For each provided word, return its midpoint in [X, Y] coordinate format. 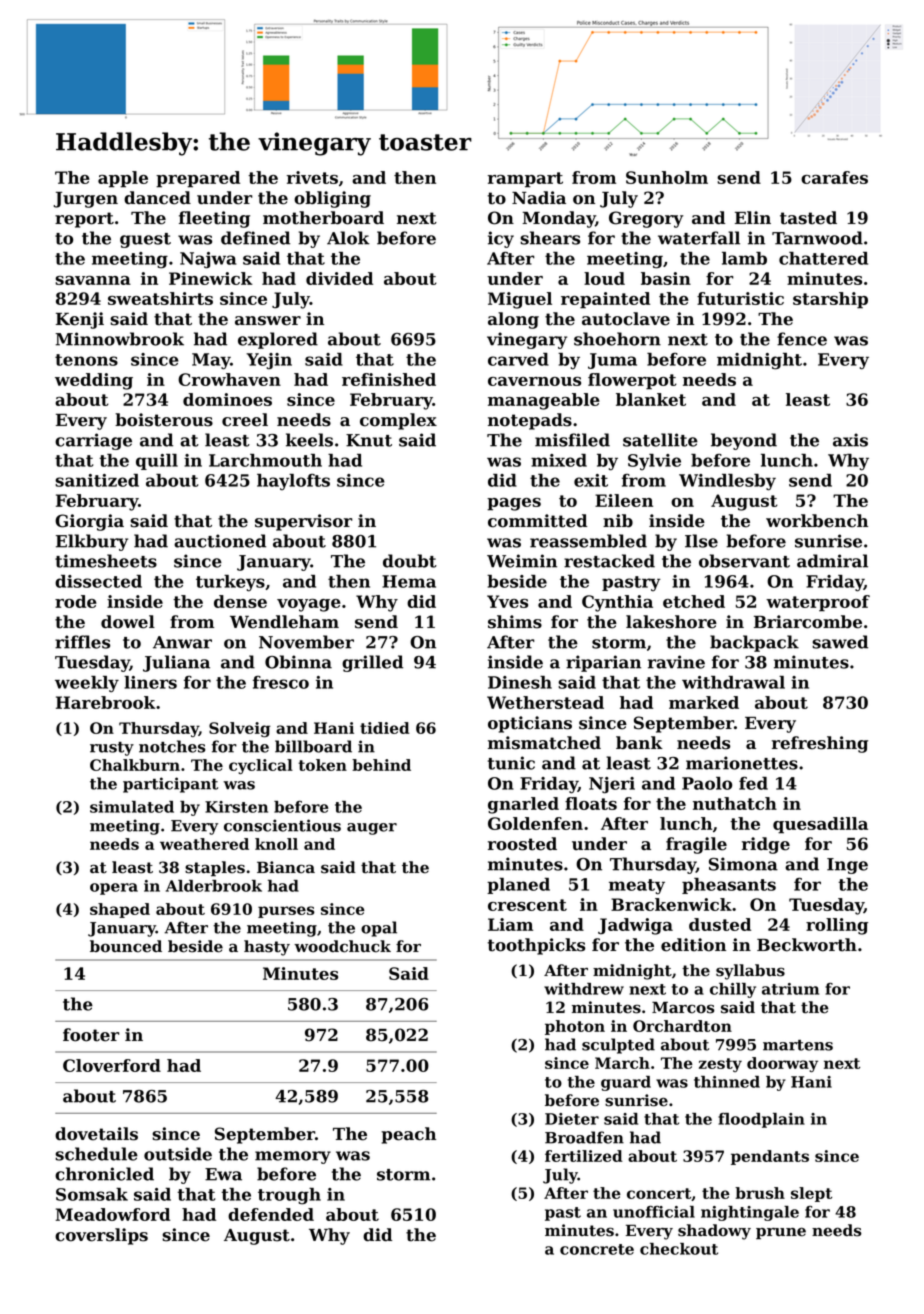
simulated [132, 807]
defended [271, 1214]
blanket [651, 399]
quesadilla [820, 825]
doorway [782, 1064]
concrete [597, 1249]
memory [293, 1157]
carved [518, 359]
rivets [312, 177]
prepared [198, 179]
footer [91, 1035]
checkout [679, 1249]
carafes [834, 177]
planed [518, 885]
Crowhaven [229, 379]
